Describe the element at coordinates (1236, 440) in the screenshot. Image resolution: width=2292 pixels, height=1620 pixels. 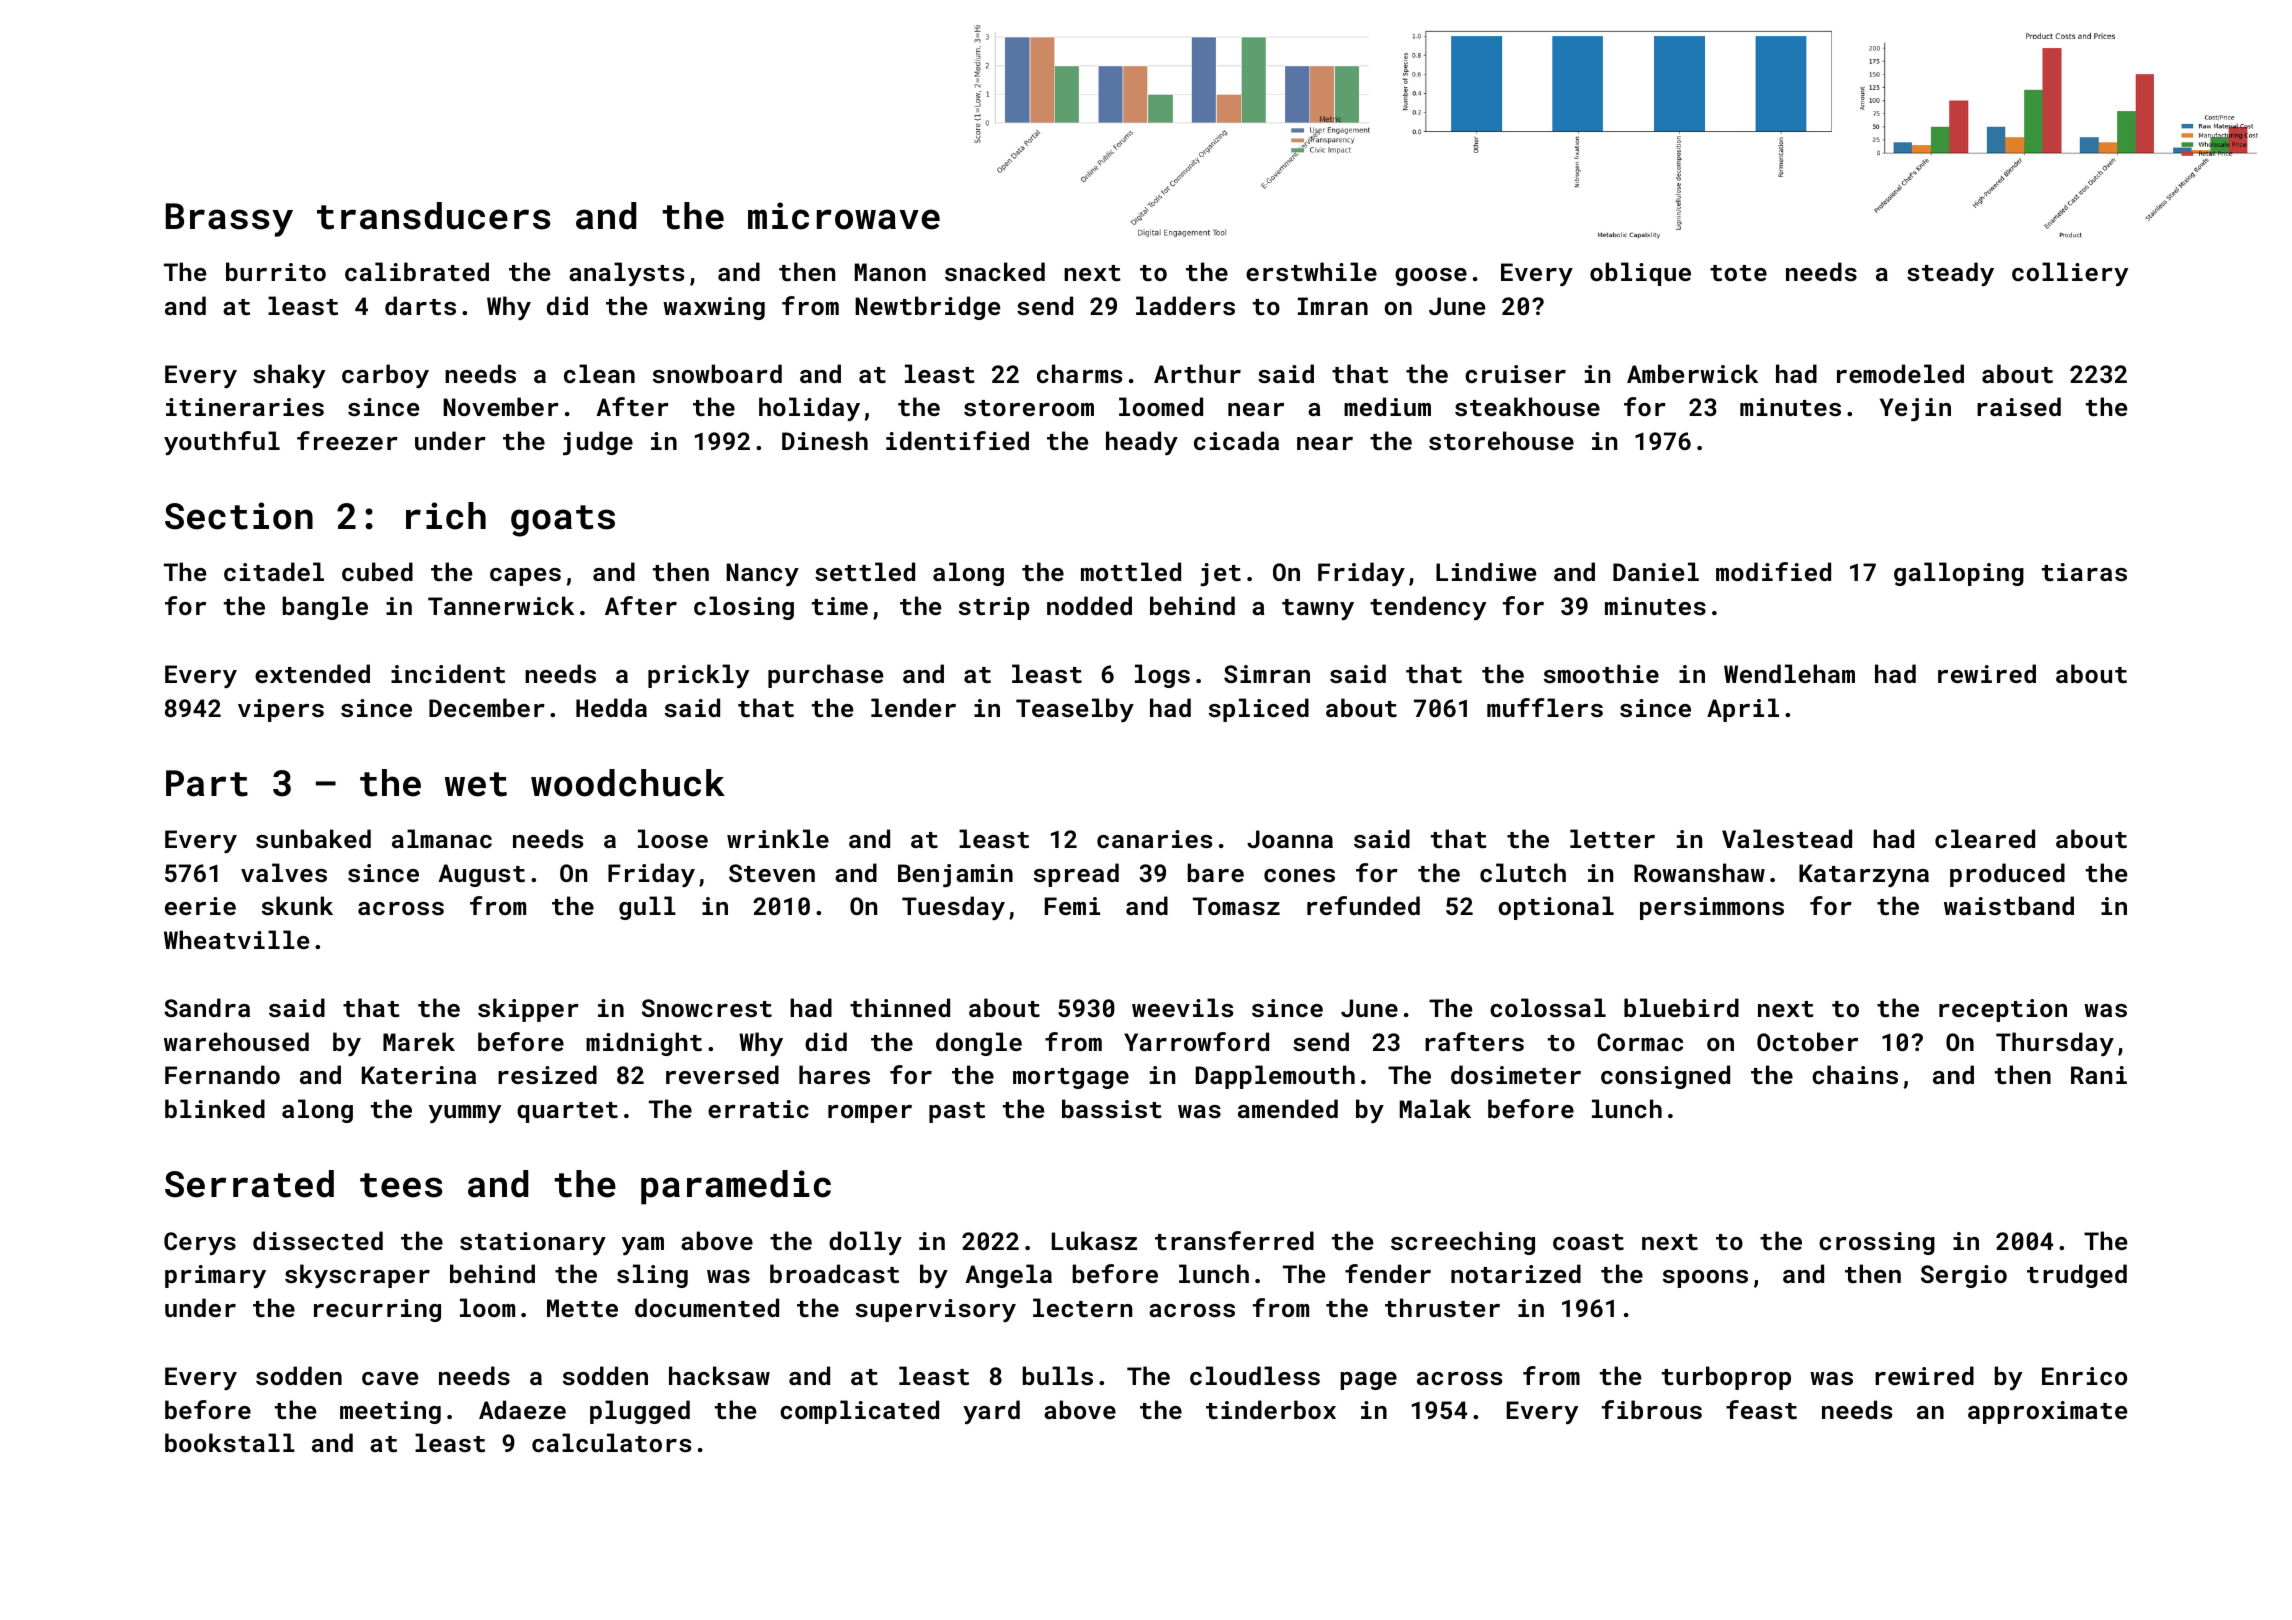
I see `cicada` at that location.
